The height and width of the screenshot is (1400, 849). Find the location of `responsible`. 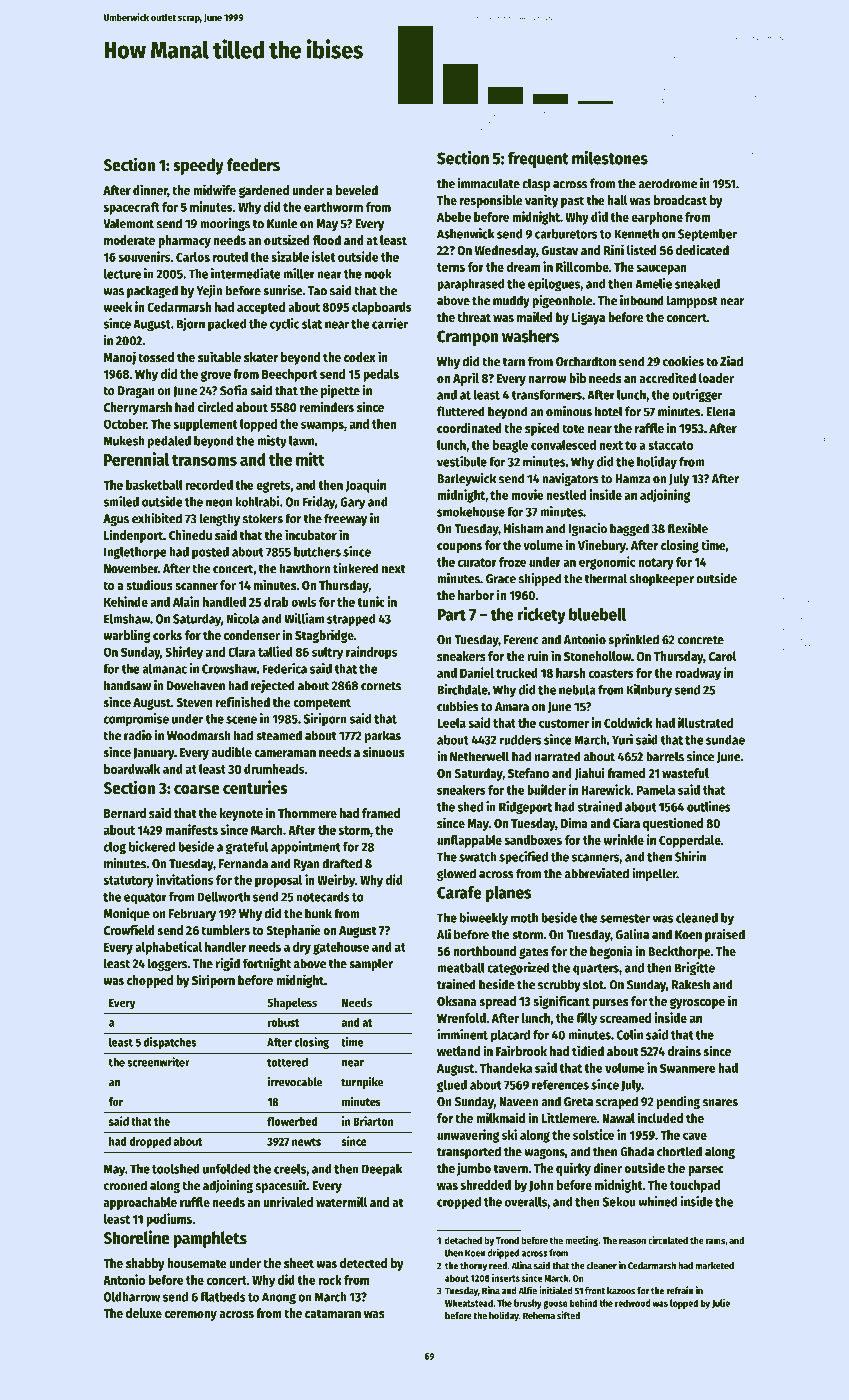

responsible is located at coordinates (491, 201).
